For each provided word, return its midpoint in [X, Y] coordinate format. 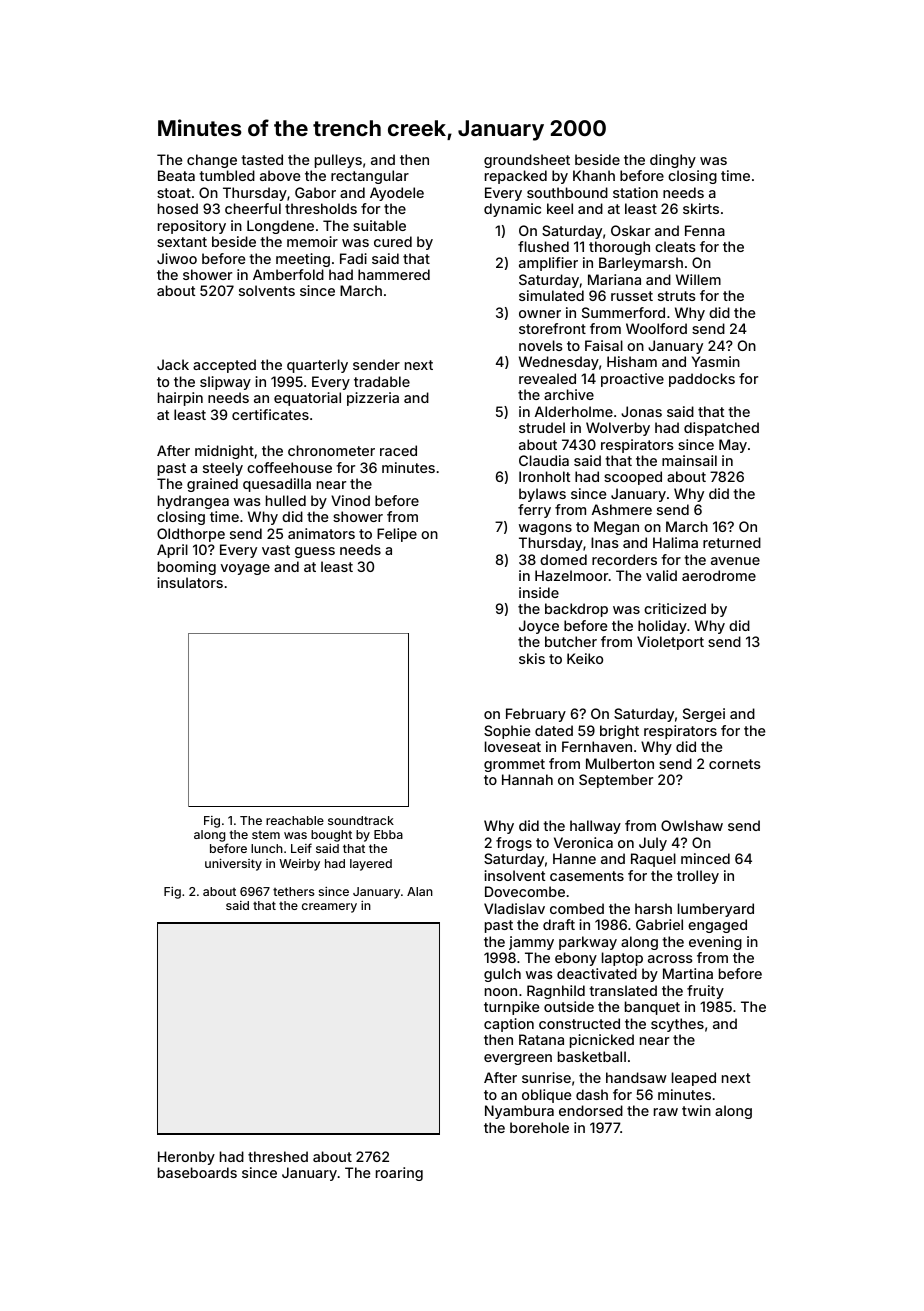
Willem [698, 279]
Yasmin [716, 361]
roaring [399, 1174]
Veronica [583, 842]
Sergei [704, 715]
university [233, 864]
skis [532, 658]
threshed [278, 1156]
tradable [382, 381]
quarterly [317, 366]
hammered [394, 274]
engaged [717, 926]
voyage [245, 569]
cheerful [253, 208]
